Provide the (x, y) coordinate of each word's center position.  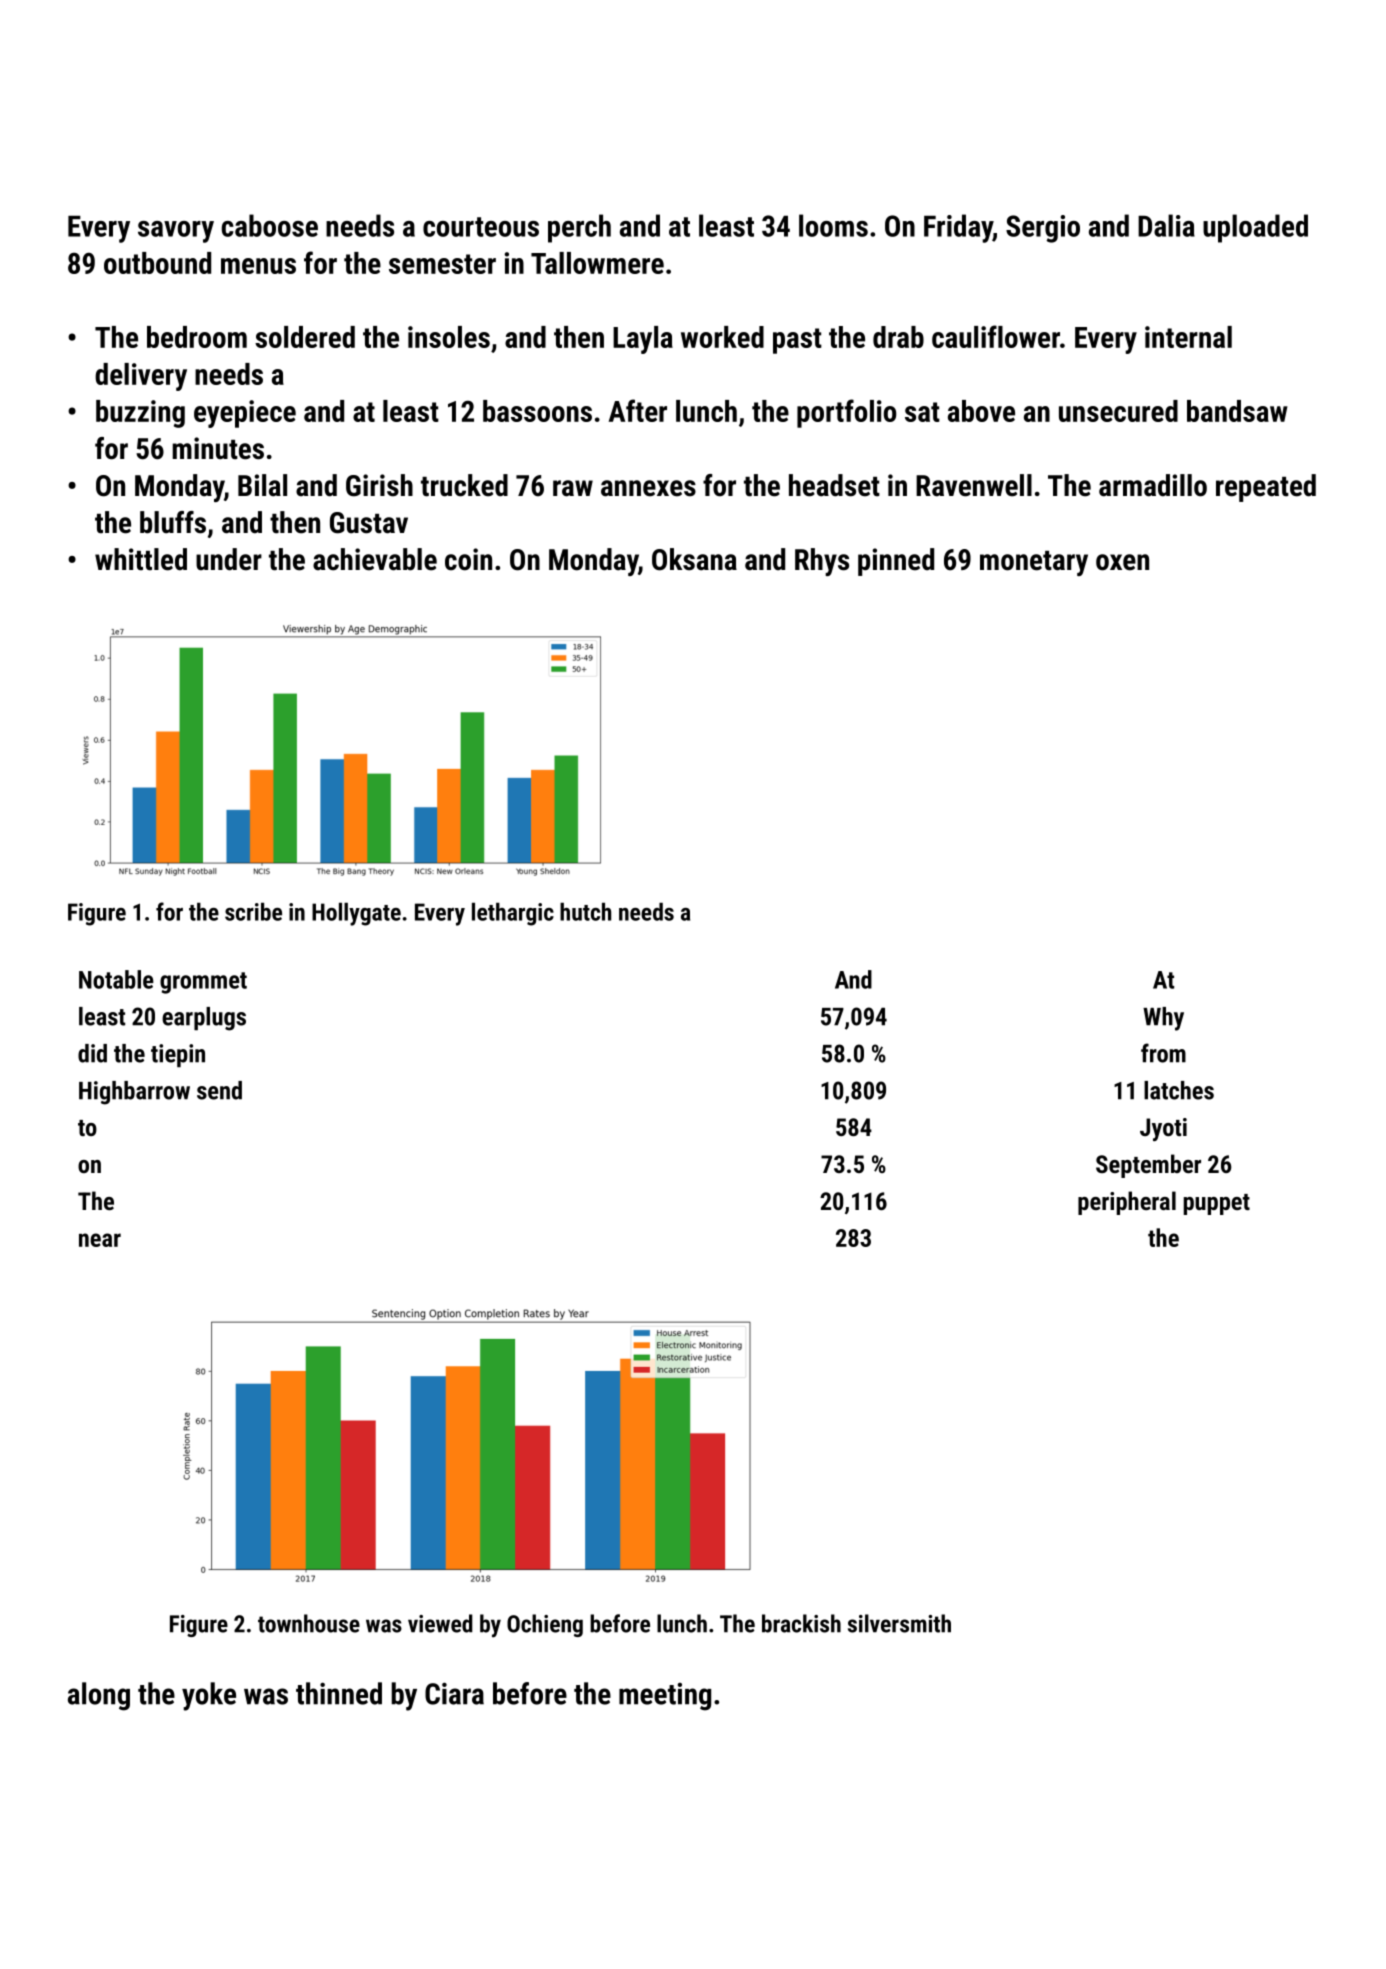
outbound (157, 263)
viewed (440, 1623)
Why (1163, 1019)
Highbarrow (134, 1093)
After (638, 410)
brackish (801, 1623)
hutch (585, 912)
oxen (1122, 562)
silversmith (899, 1623)
